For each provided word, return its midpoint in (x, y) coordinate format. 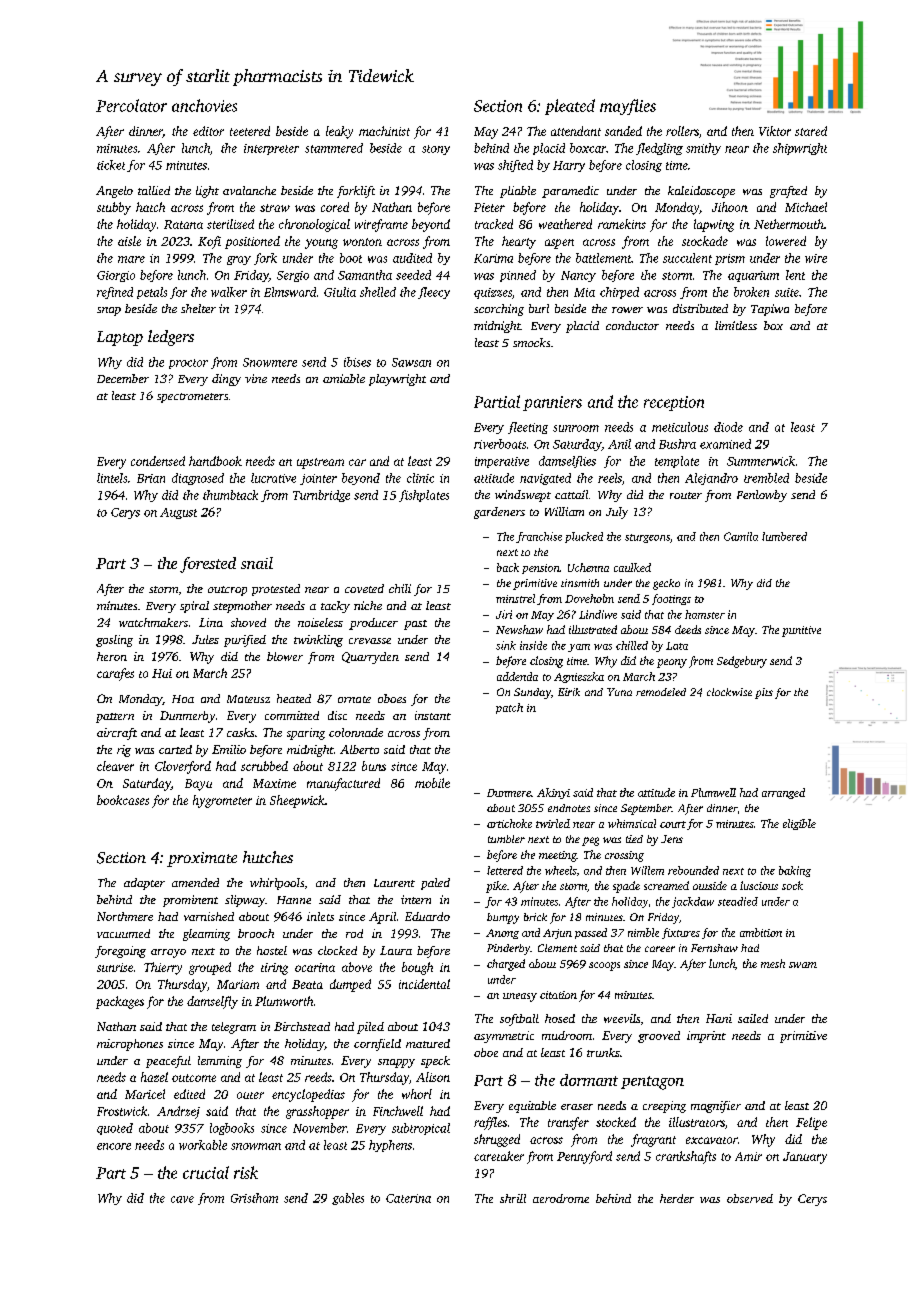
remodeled (661, 692)
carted (175, 749)
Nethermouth (789, 224)
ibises (357, 362)
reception (674, 403)
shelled (378, 292)
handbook (215, 461)
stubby (114, 208)
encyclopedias (308, 1095)
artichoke (509, 823)
